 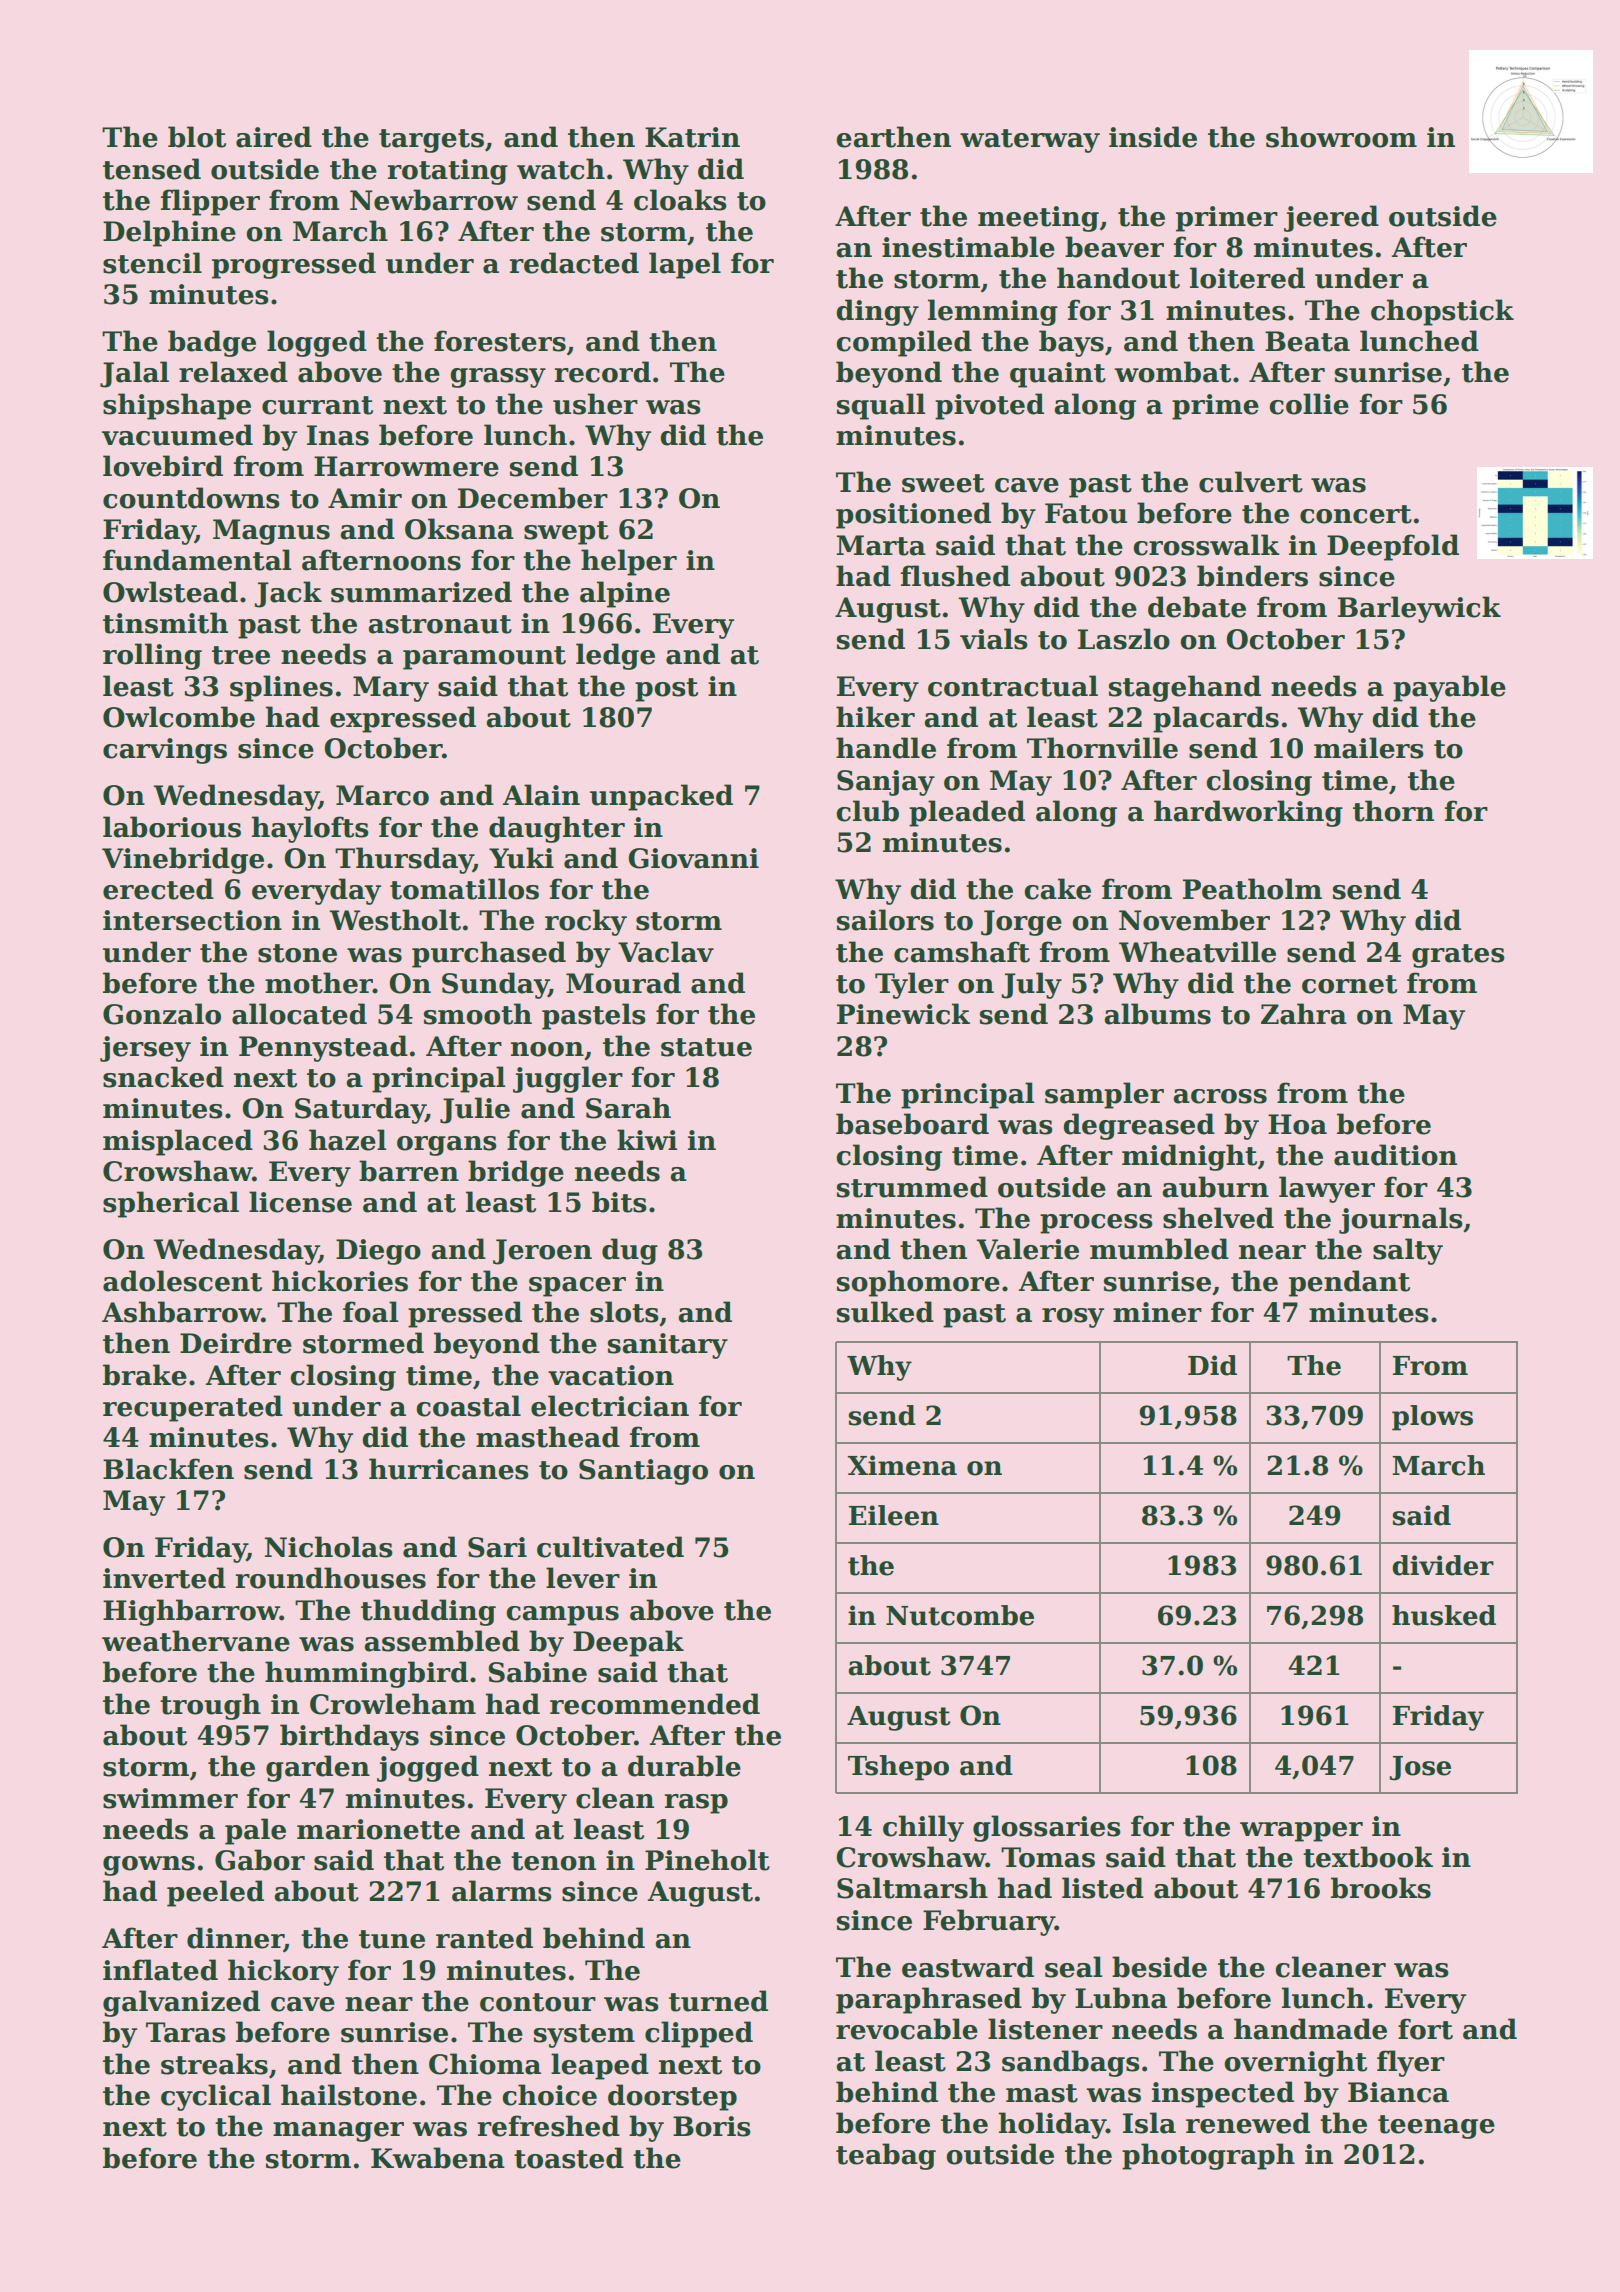 I want to click on waterway, so click(x=1030, y=141).
